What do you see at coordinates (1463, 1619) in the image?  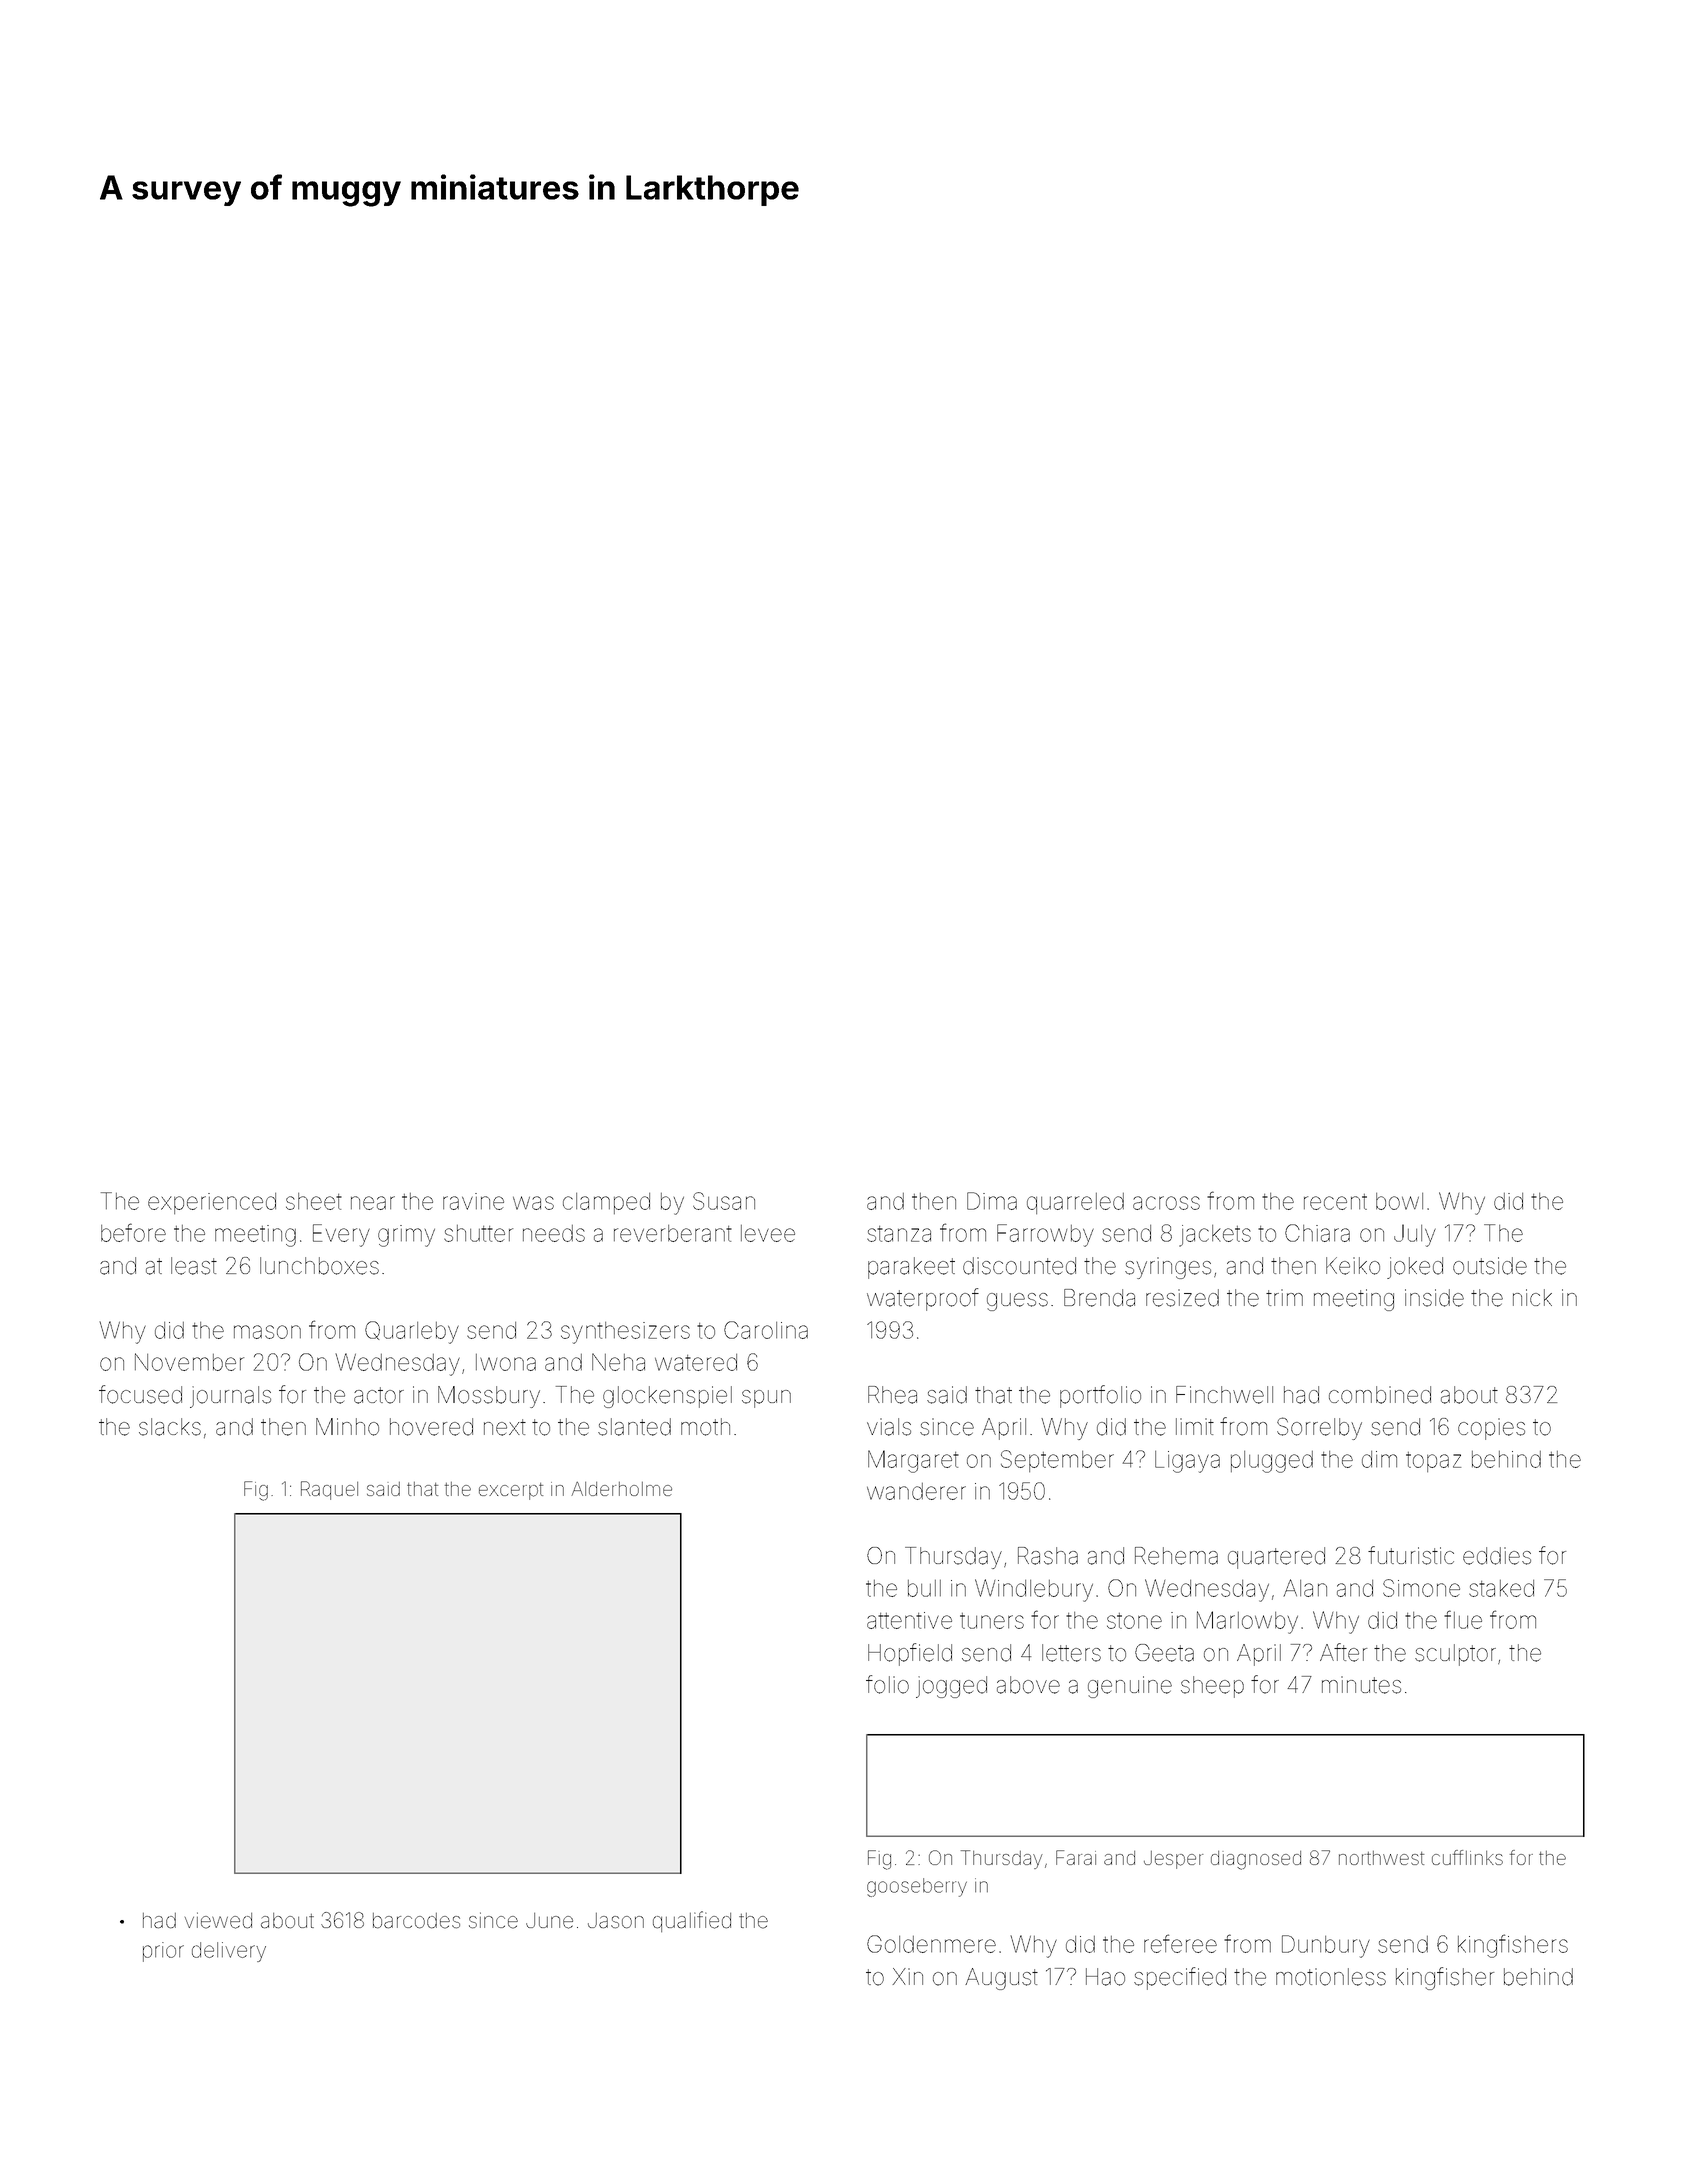 I see `flue` at bounding box center [1463, 1619].
